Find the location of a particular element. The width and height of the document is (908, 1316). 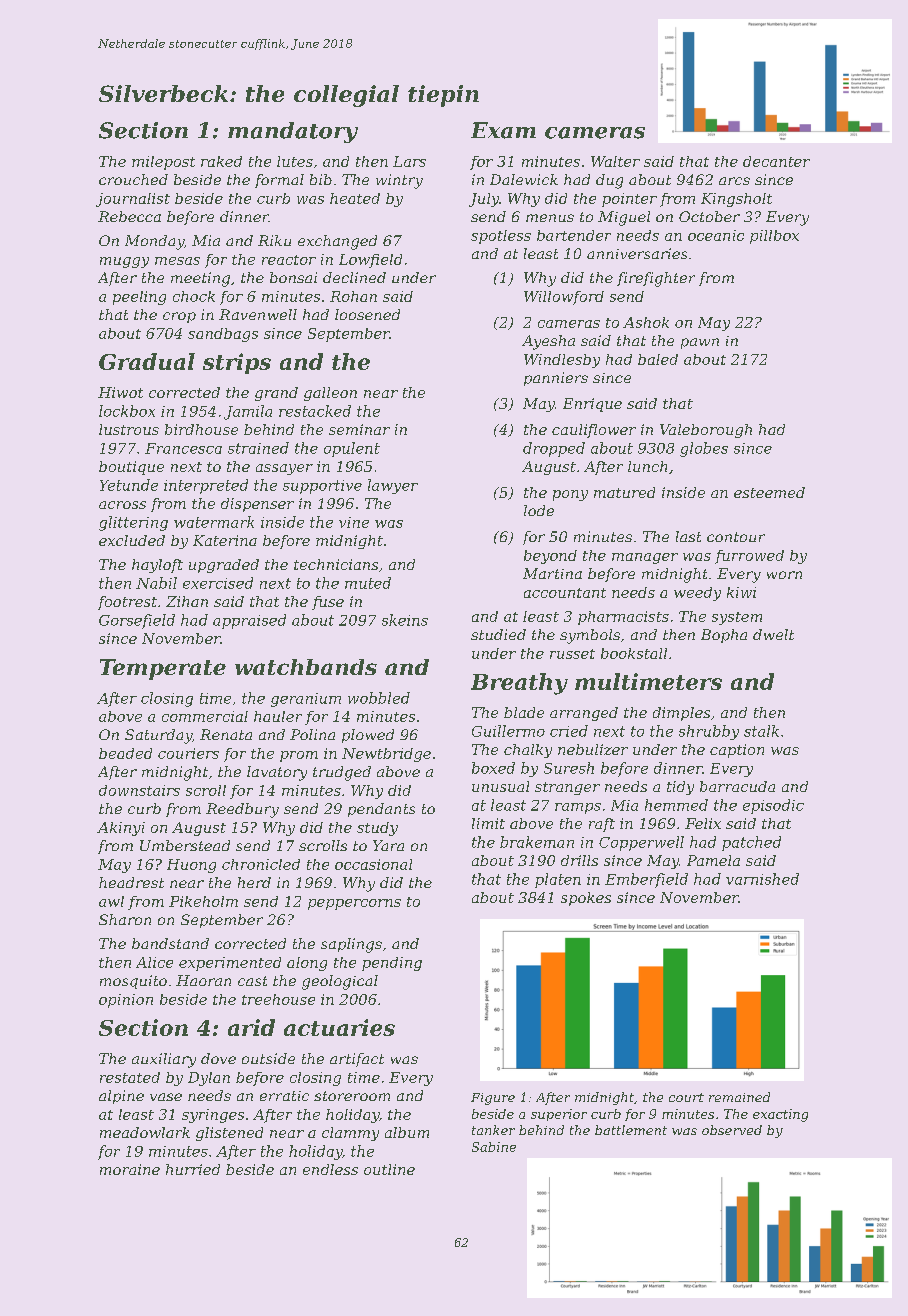

pillbox is located at coordinates (774, 237).
